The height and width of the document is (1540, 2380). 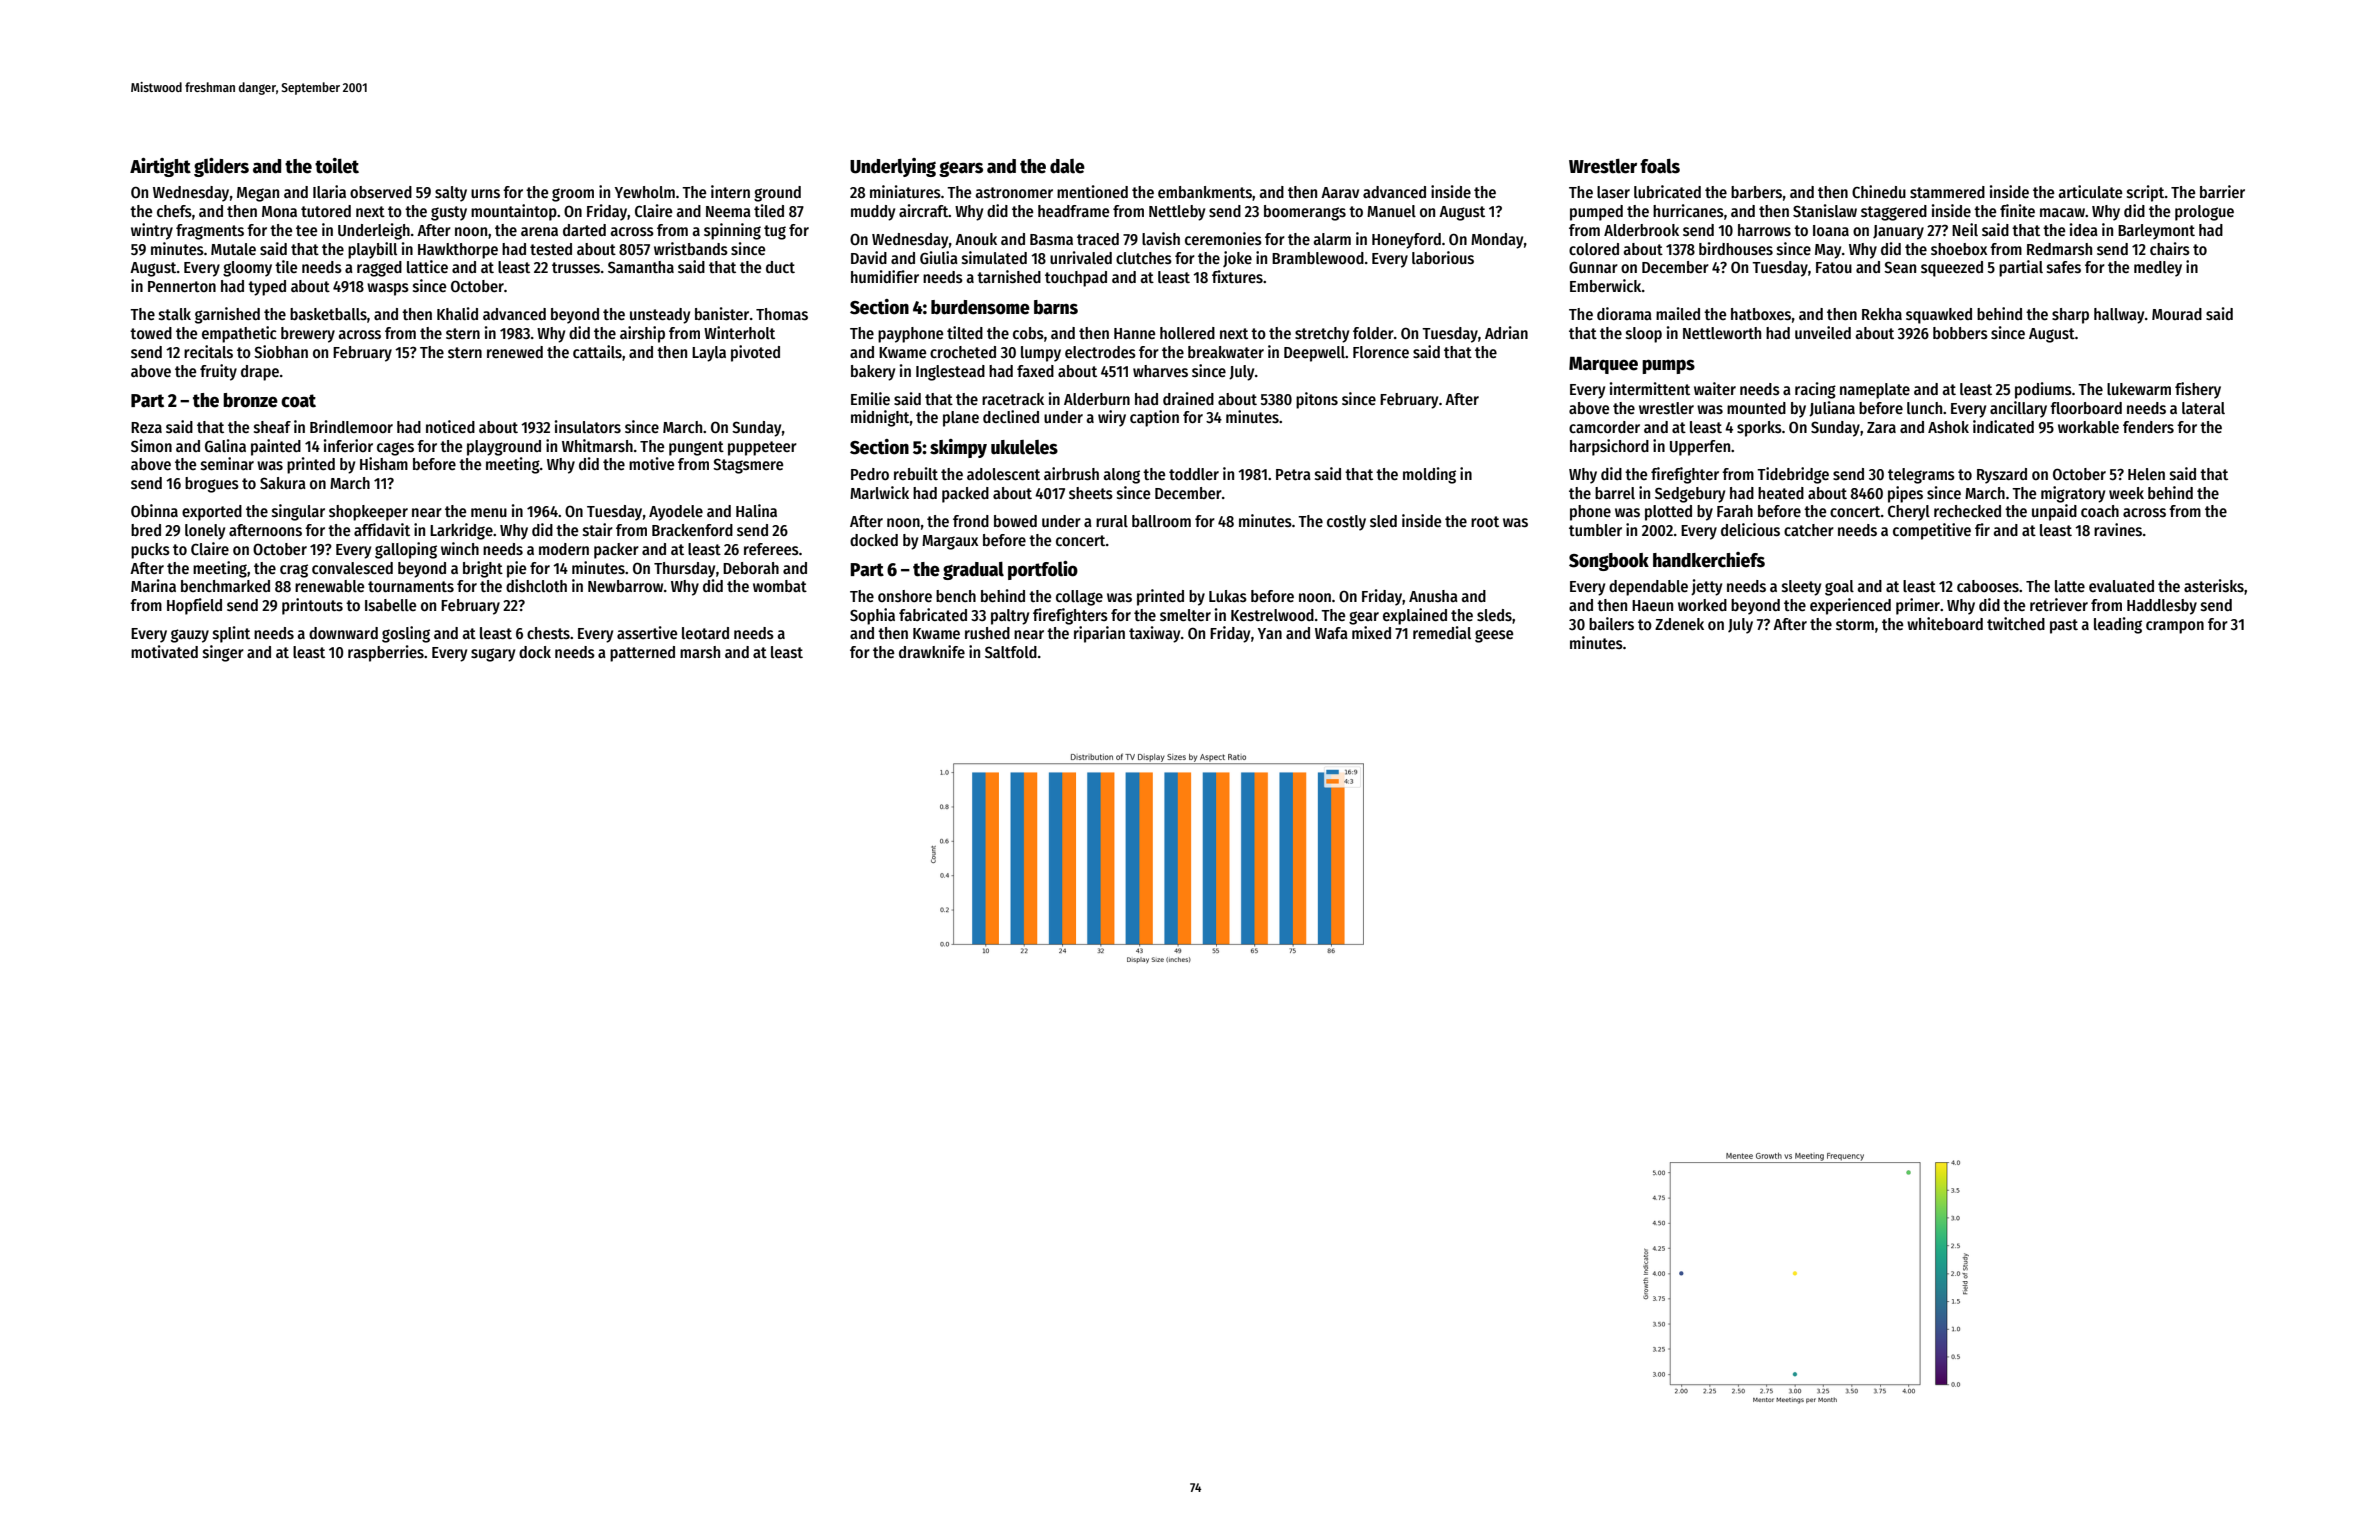 I want to click on crampon, so click(x=2175, y=627).
